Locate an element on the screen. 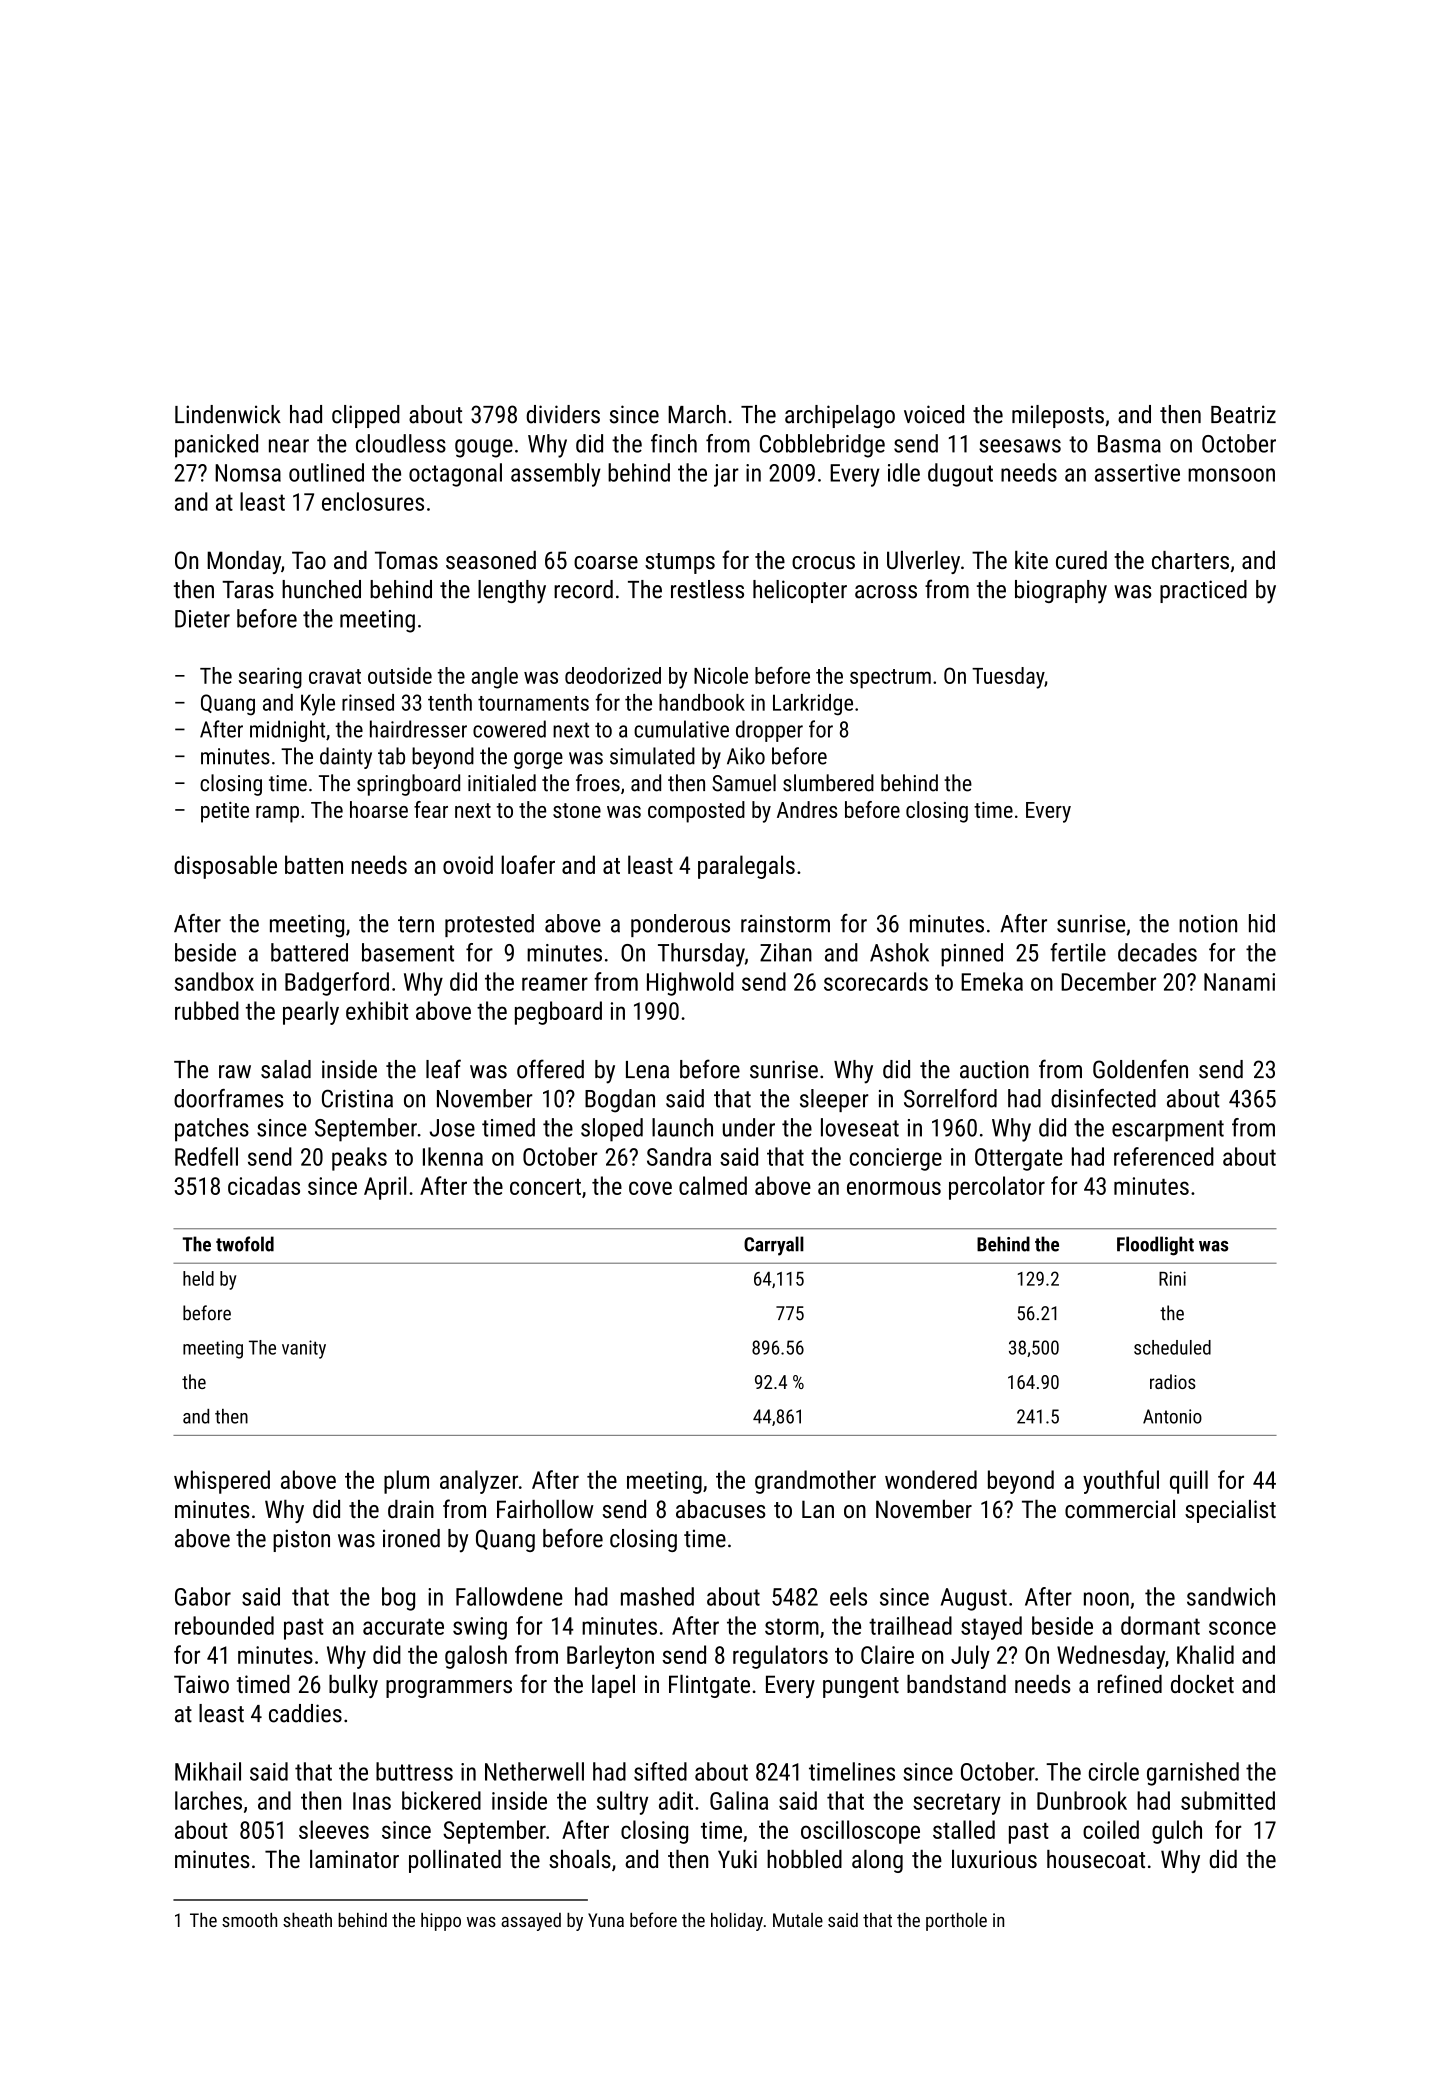 The image size is (1450, 2100). leaf is located at coordinates (443, 1069).
